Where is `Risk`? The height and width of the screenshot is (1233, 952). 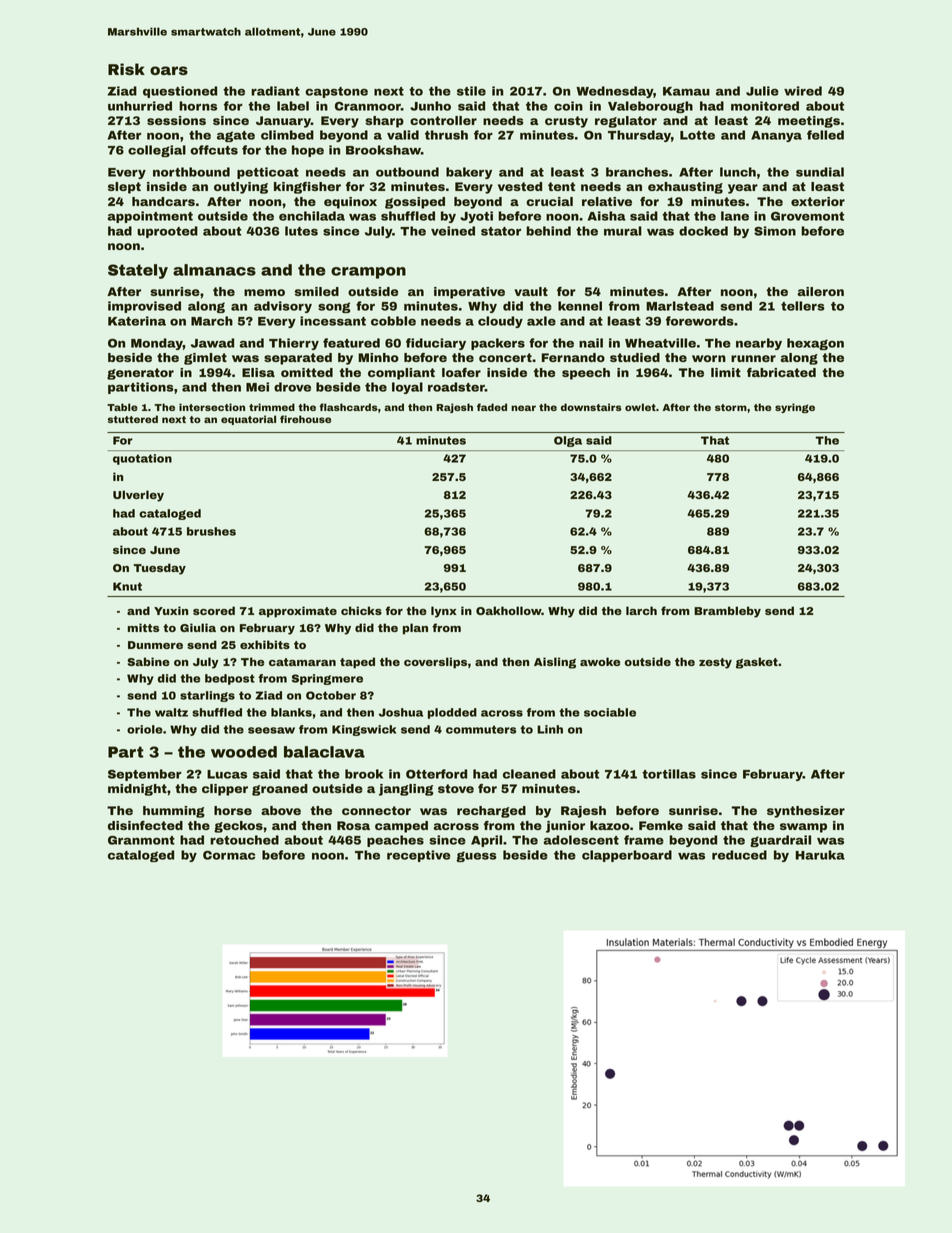
Risk is located at coordinates (126, 69).
